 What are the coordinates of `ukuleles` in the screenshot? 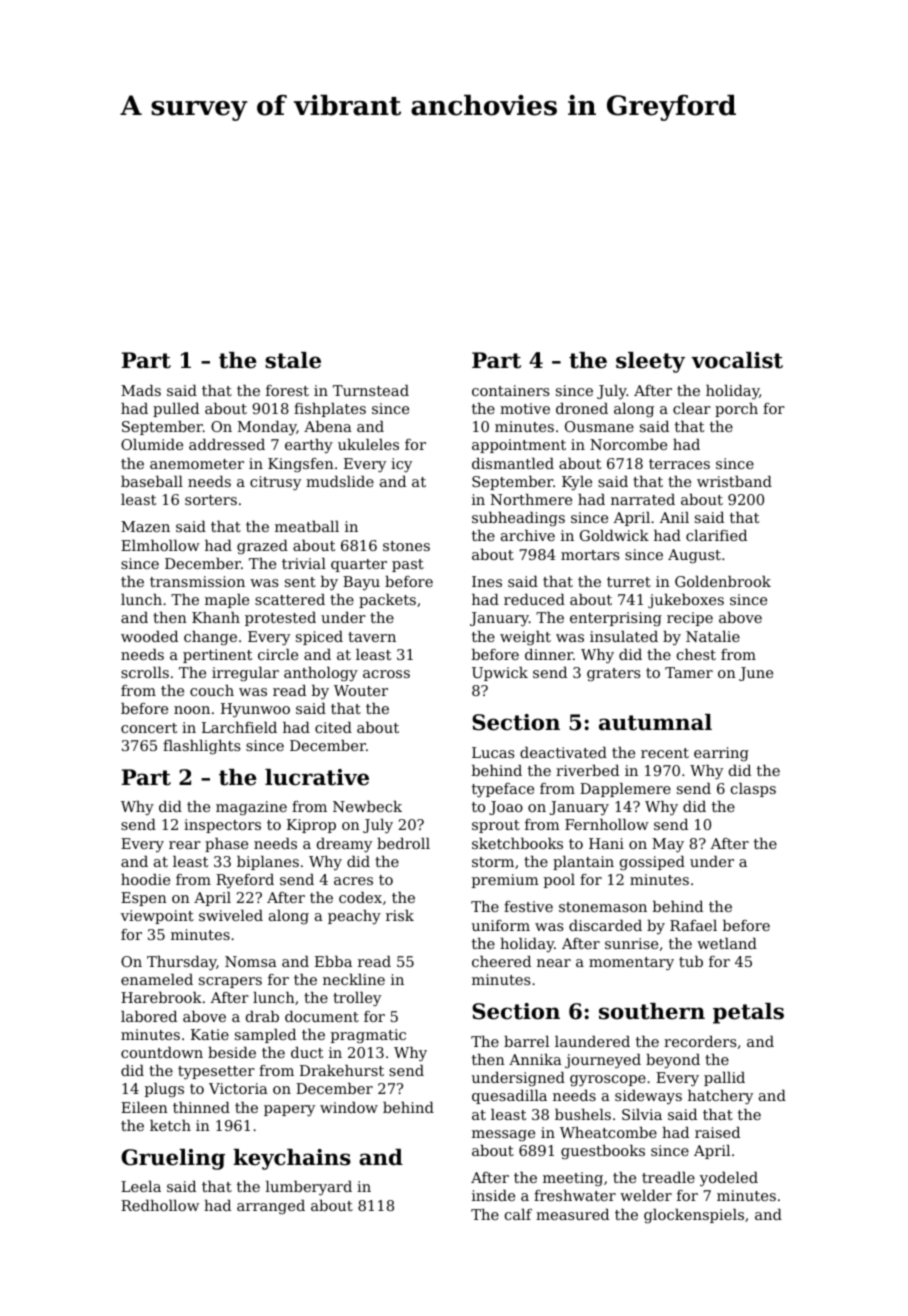 It's located at (368, 444).
